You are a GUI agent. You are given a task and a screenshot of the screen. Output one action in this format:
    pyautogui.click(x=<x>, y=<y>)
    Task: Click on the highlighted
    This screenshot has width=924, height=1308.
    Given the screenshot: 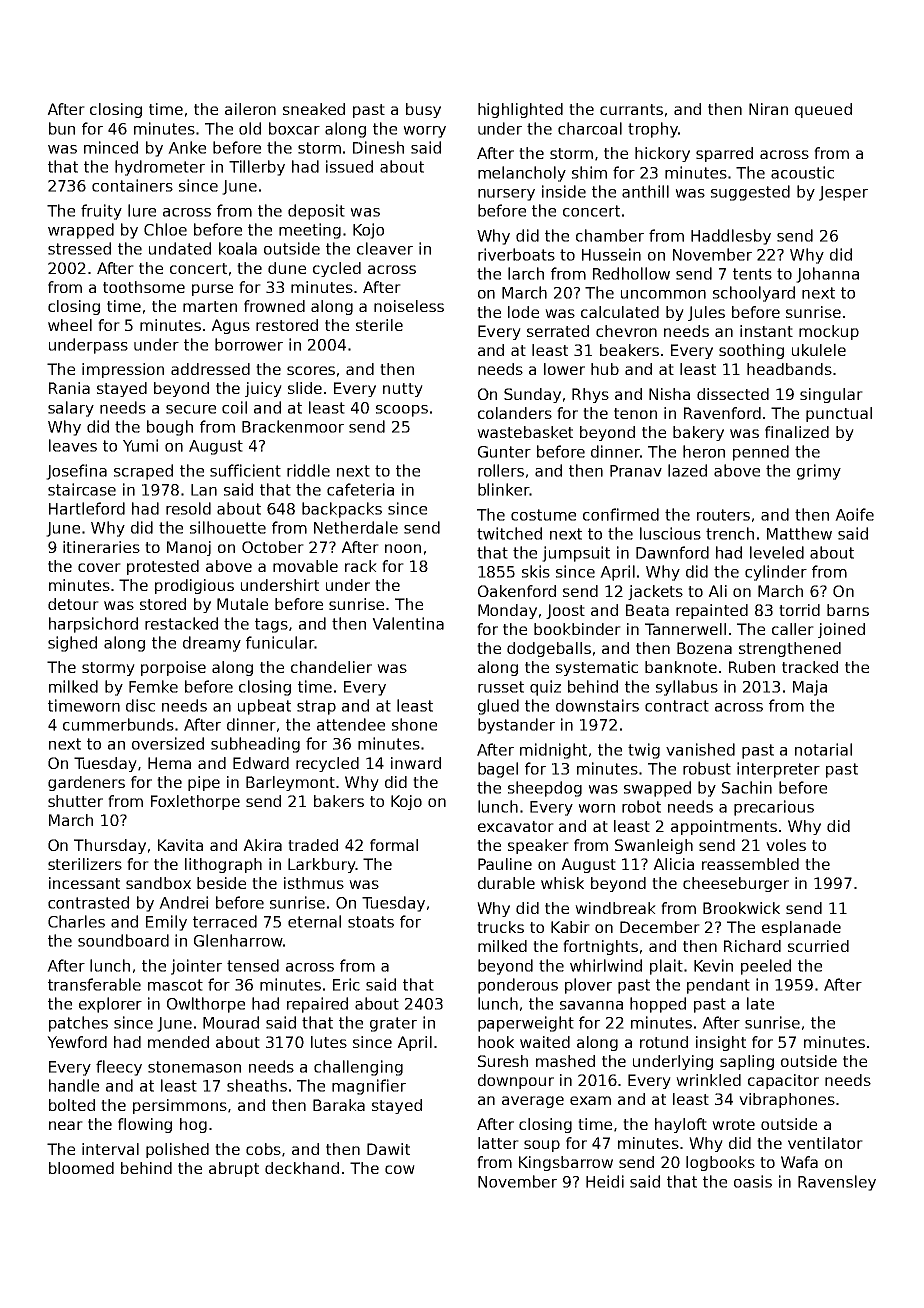 What is the action you would take?
    pyautogui.click(x=520, y=110)
